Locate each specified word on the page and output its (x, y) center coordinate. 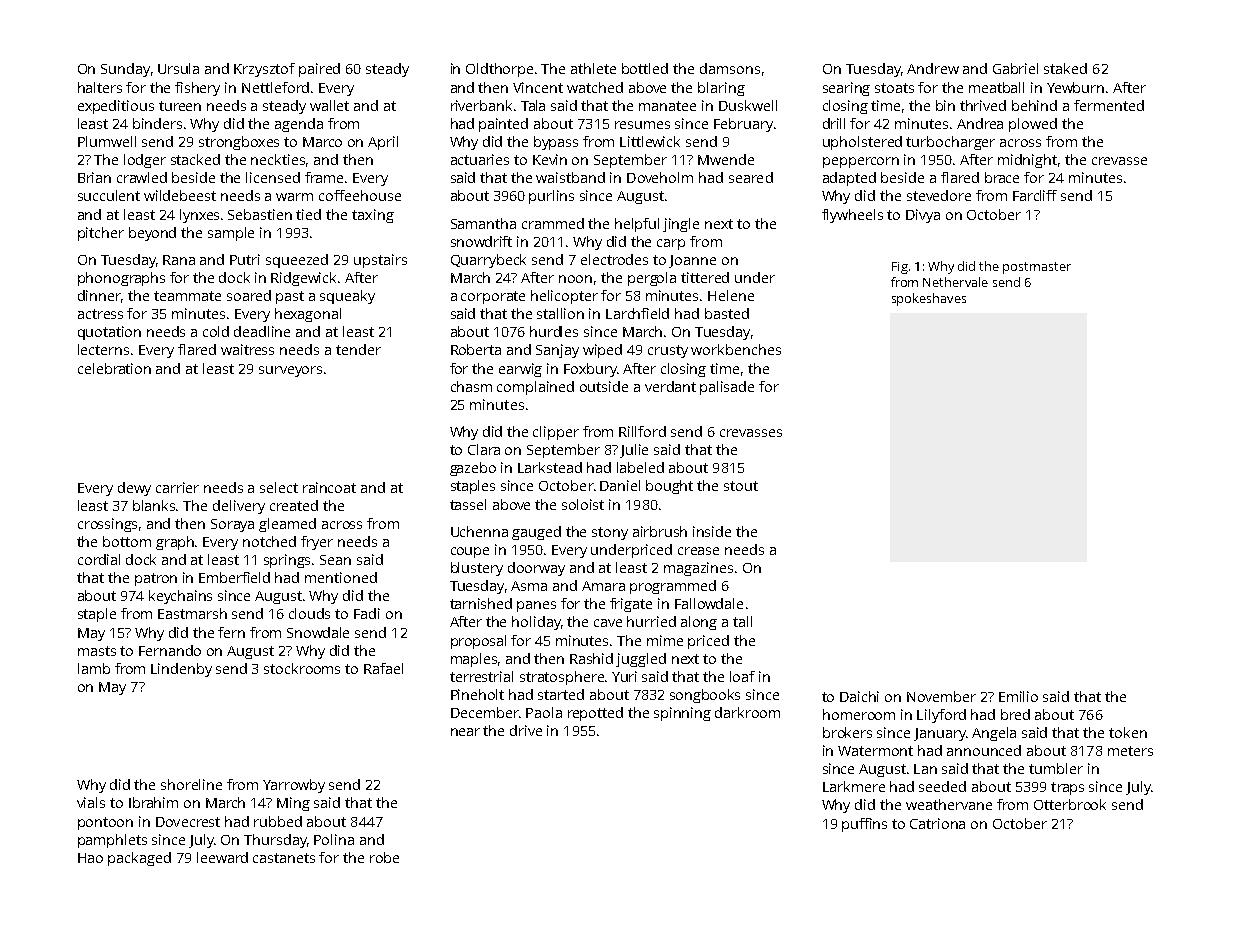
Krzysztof (264, 70)
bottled (645, 68)
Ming (293, 804)
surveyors (290, 371)
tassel (468, 504)
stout (741, 486)
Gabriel (1015, 68)
